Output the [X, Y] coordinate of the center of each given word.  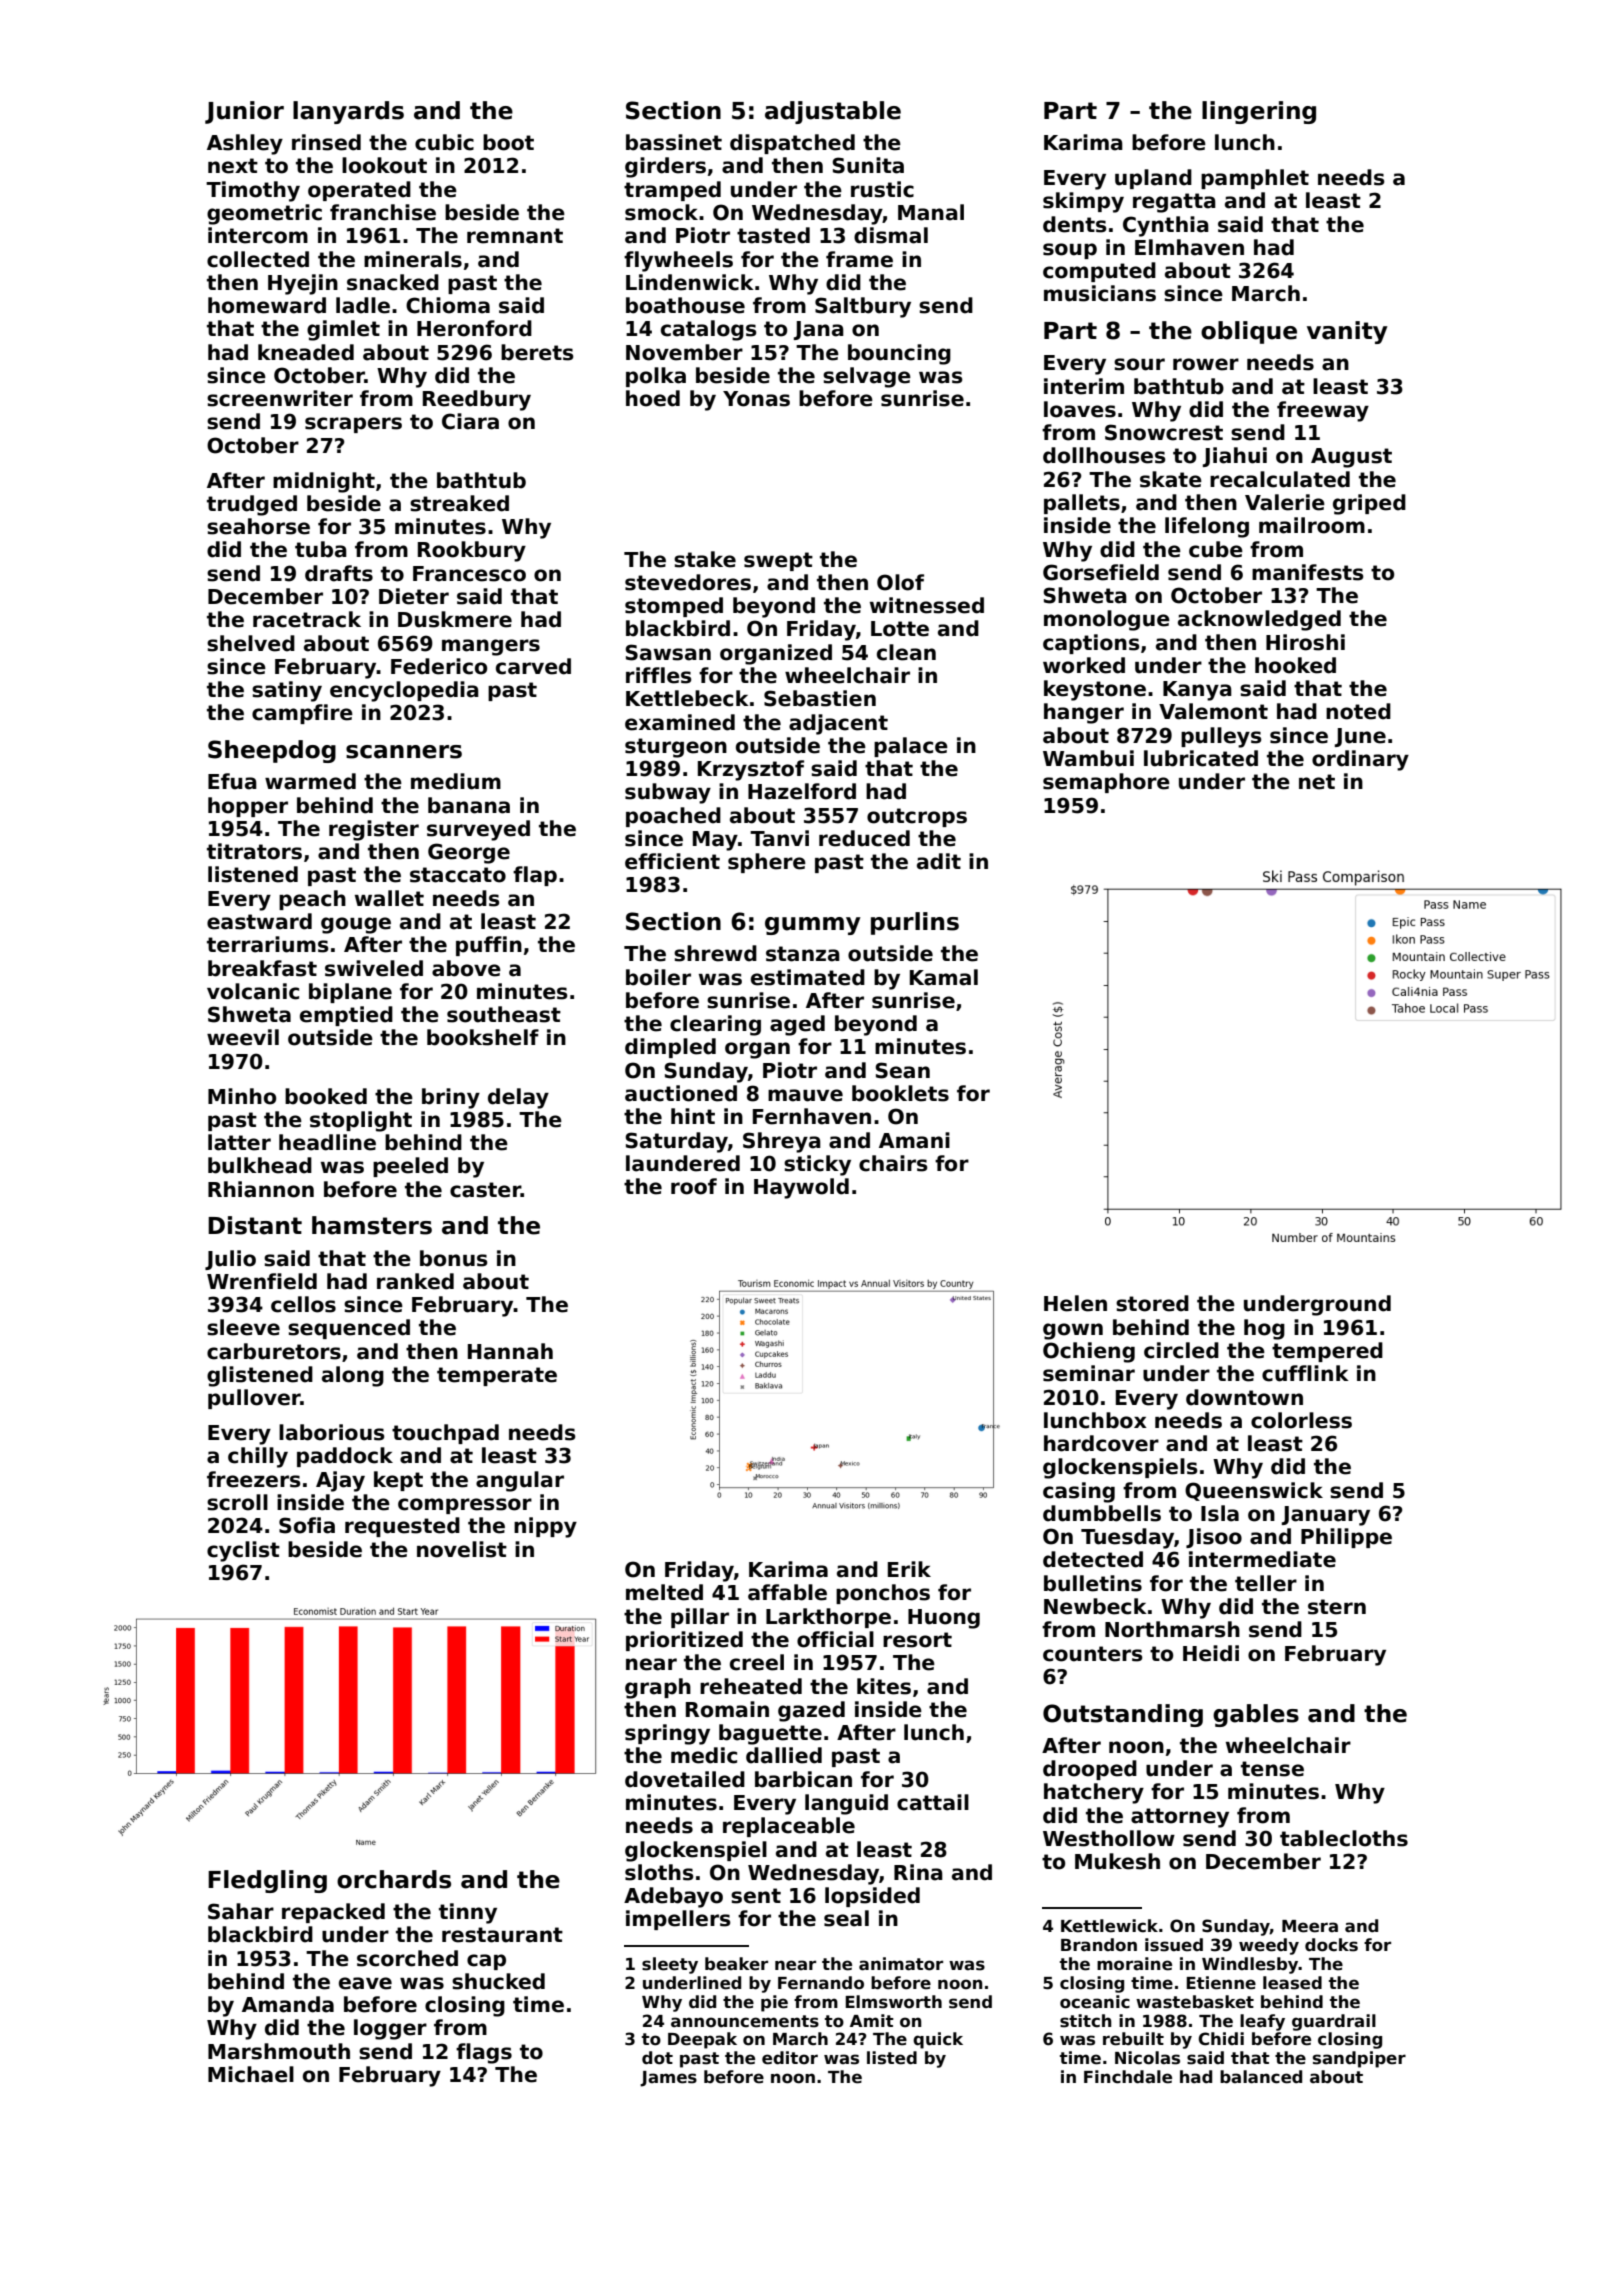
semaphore [1106, 783]
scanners [404, 752]
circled [1181, 1350]
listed [892, 2058]
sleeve [243, 1327]
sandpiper [1359, 2059]
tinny [468, 1913]
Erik [909, 1569]
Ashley [245, 144]
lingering [1259, 112]
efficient [672, 861]
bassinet [674, 142]
